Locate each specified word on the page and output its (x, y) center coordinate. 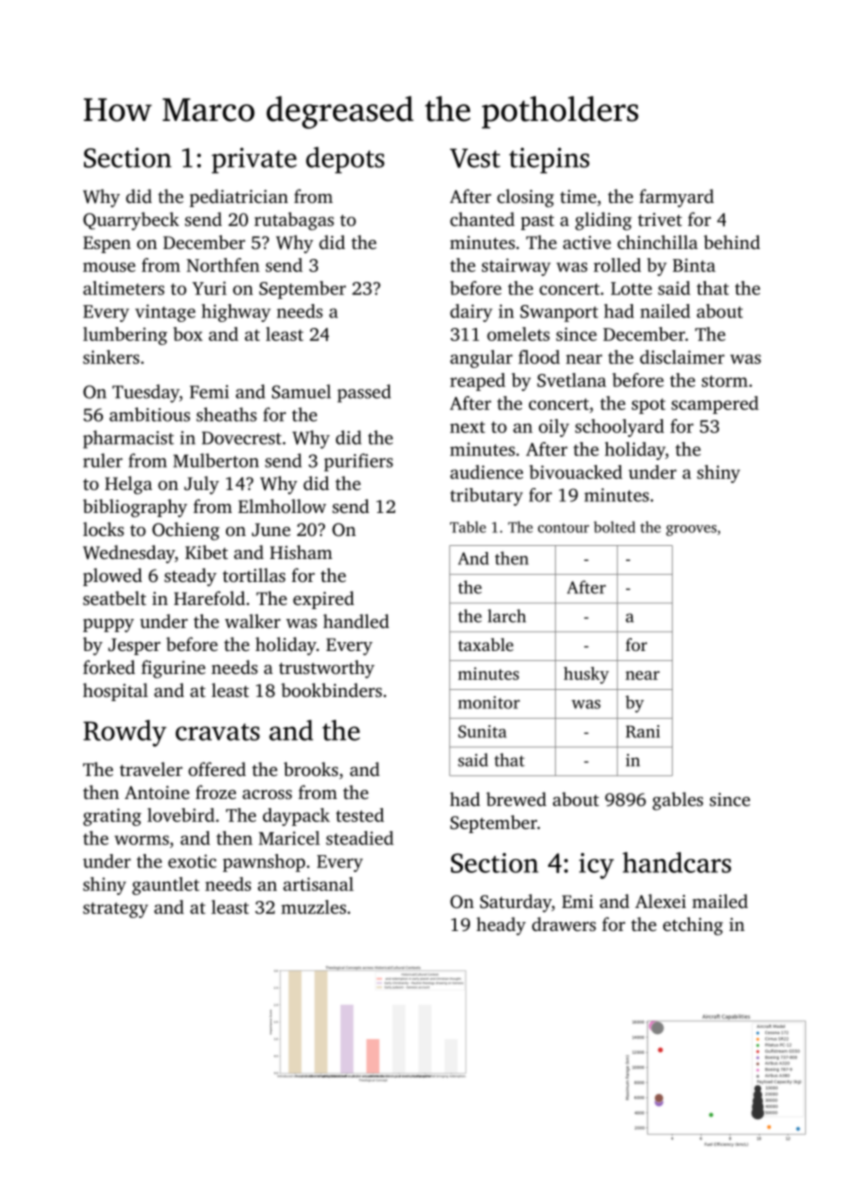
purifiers (358, 462)
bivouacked (575, 472)
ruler (103, 460)
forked (109, 667)
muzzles (313, 907)
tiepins (549, 160)
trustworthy (327, 669)
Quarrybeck (131, 221)
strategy (115, 910)
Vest (475, 158)
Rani (643, 731)
